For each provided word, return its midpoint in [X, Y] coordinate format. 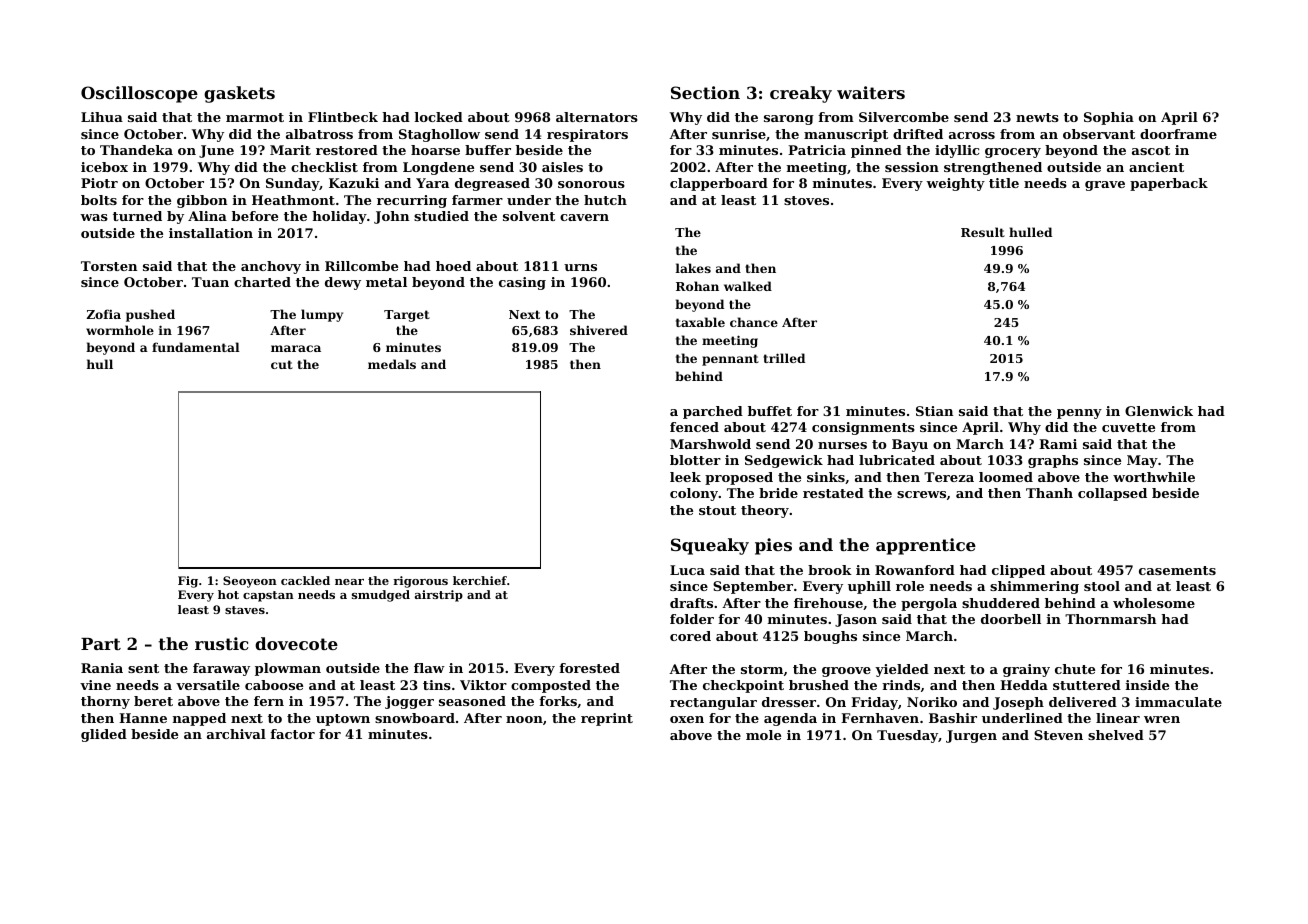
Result [983, 232]
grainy [1026, 670]
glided [104, 735]
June [216, 151]
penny [1079, 414]
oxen [687, 719]
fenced [694, 427]
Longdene [438, 168]
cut [282, 364]
